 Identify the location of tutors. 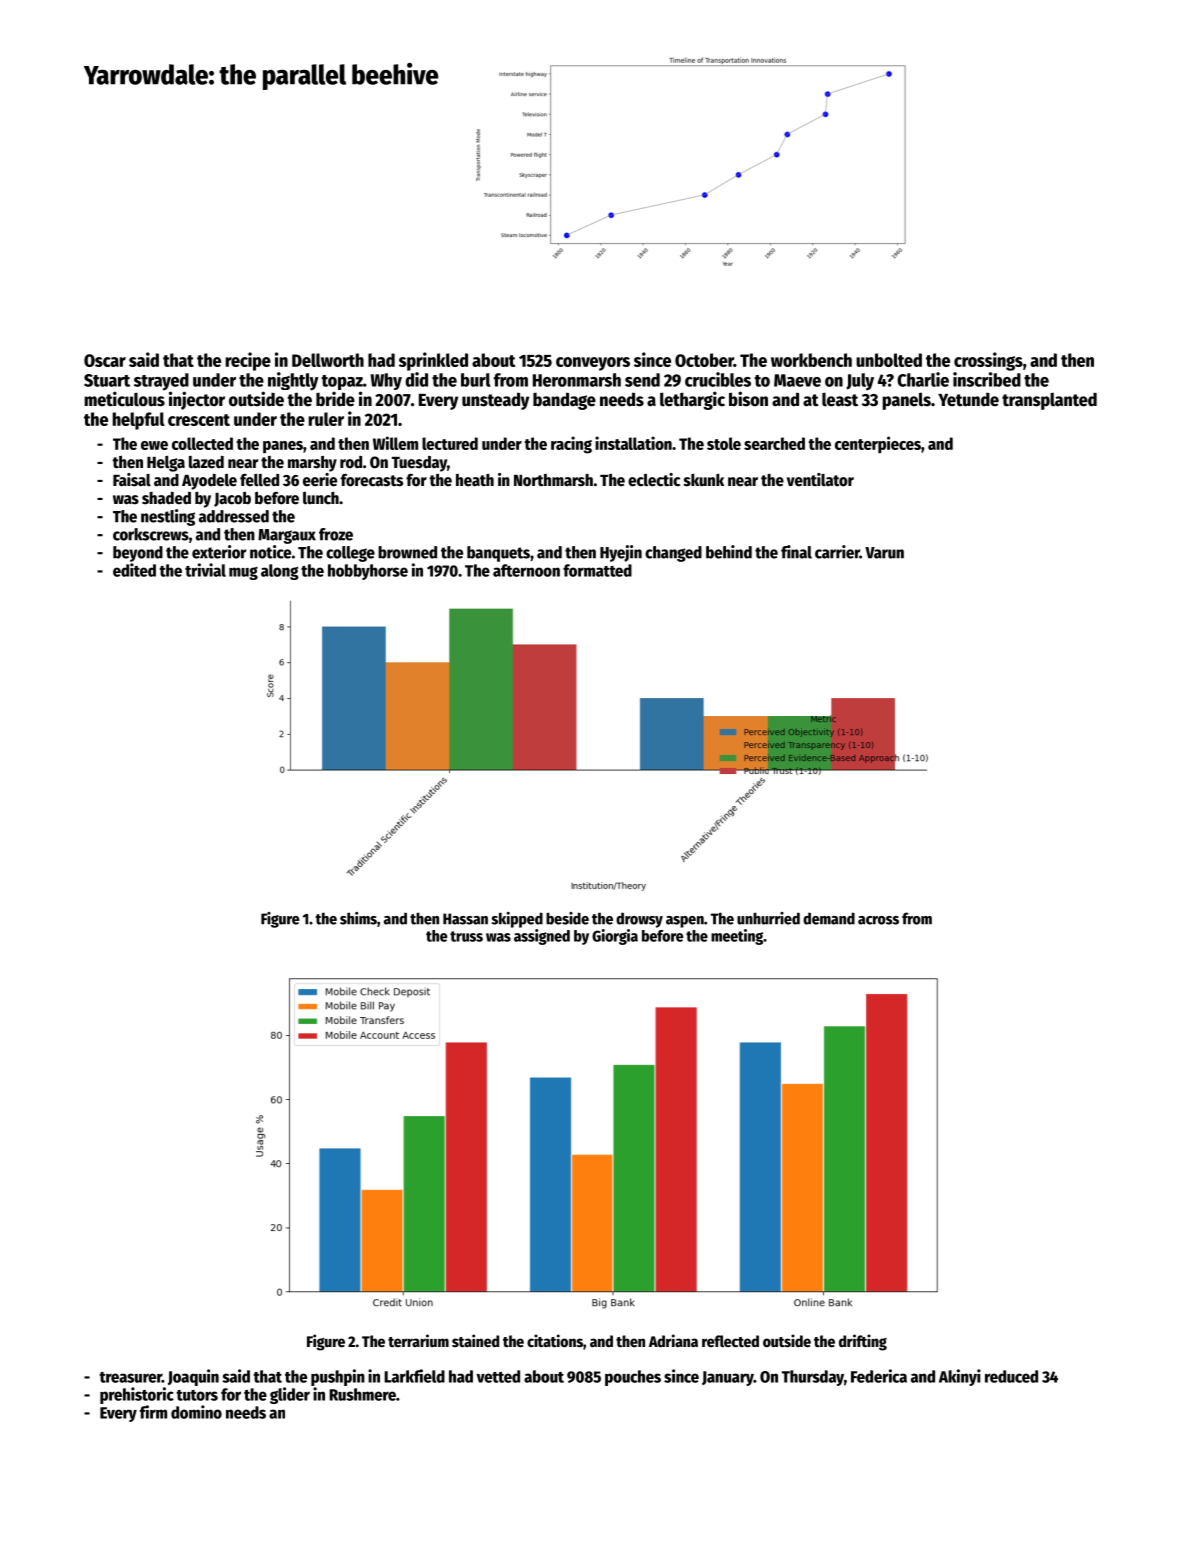
(197, 1395).
